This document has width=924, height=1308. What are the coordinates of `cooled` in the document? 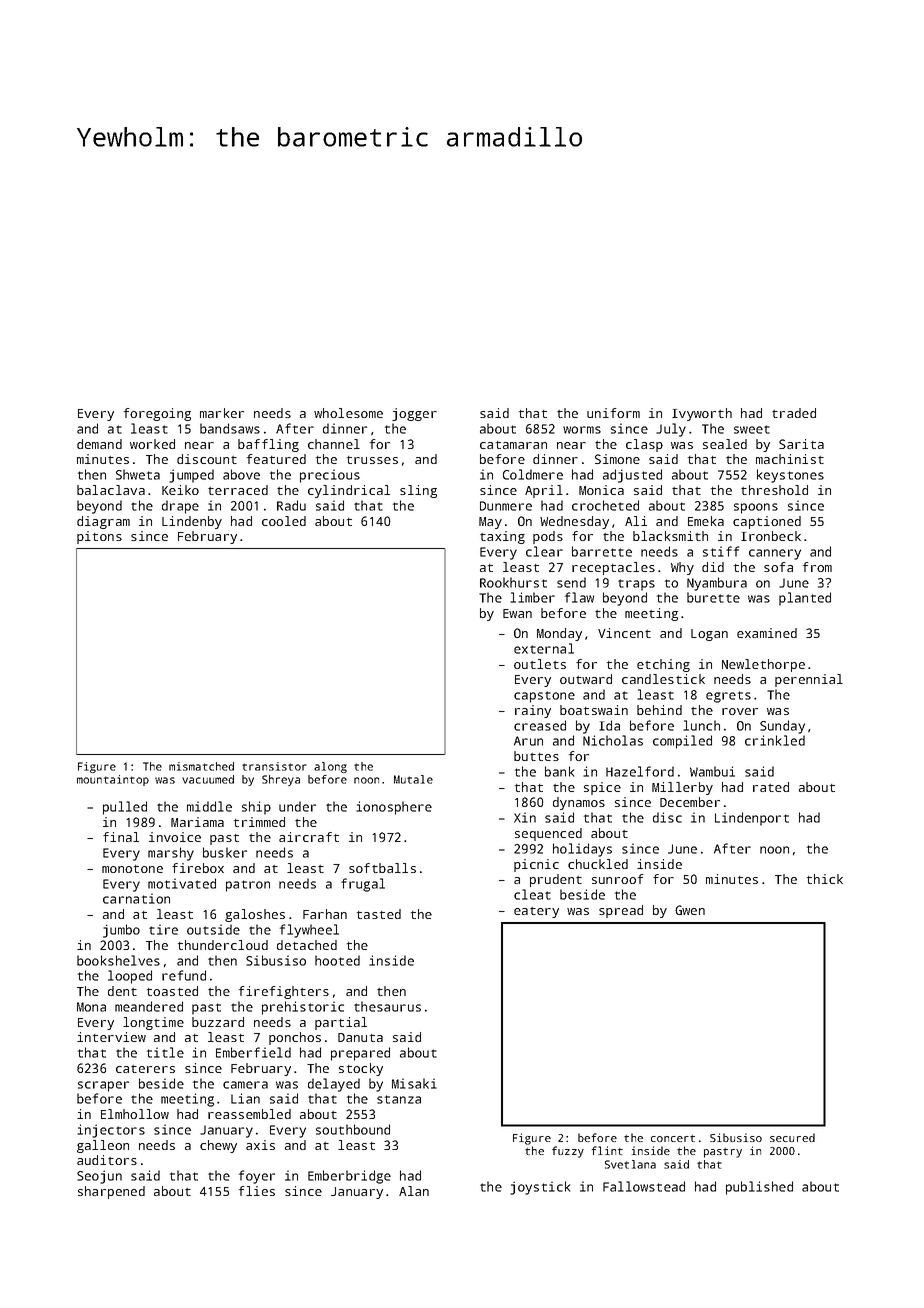 It's located at (284, 521).
